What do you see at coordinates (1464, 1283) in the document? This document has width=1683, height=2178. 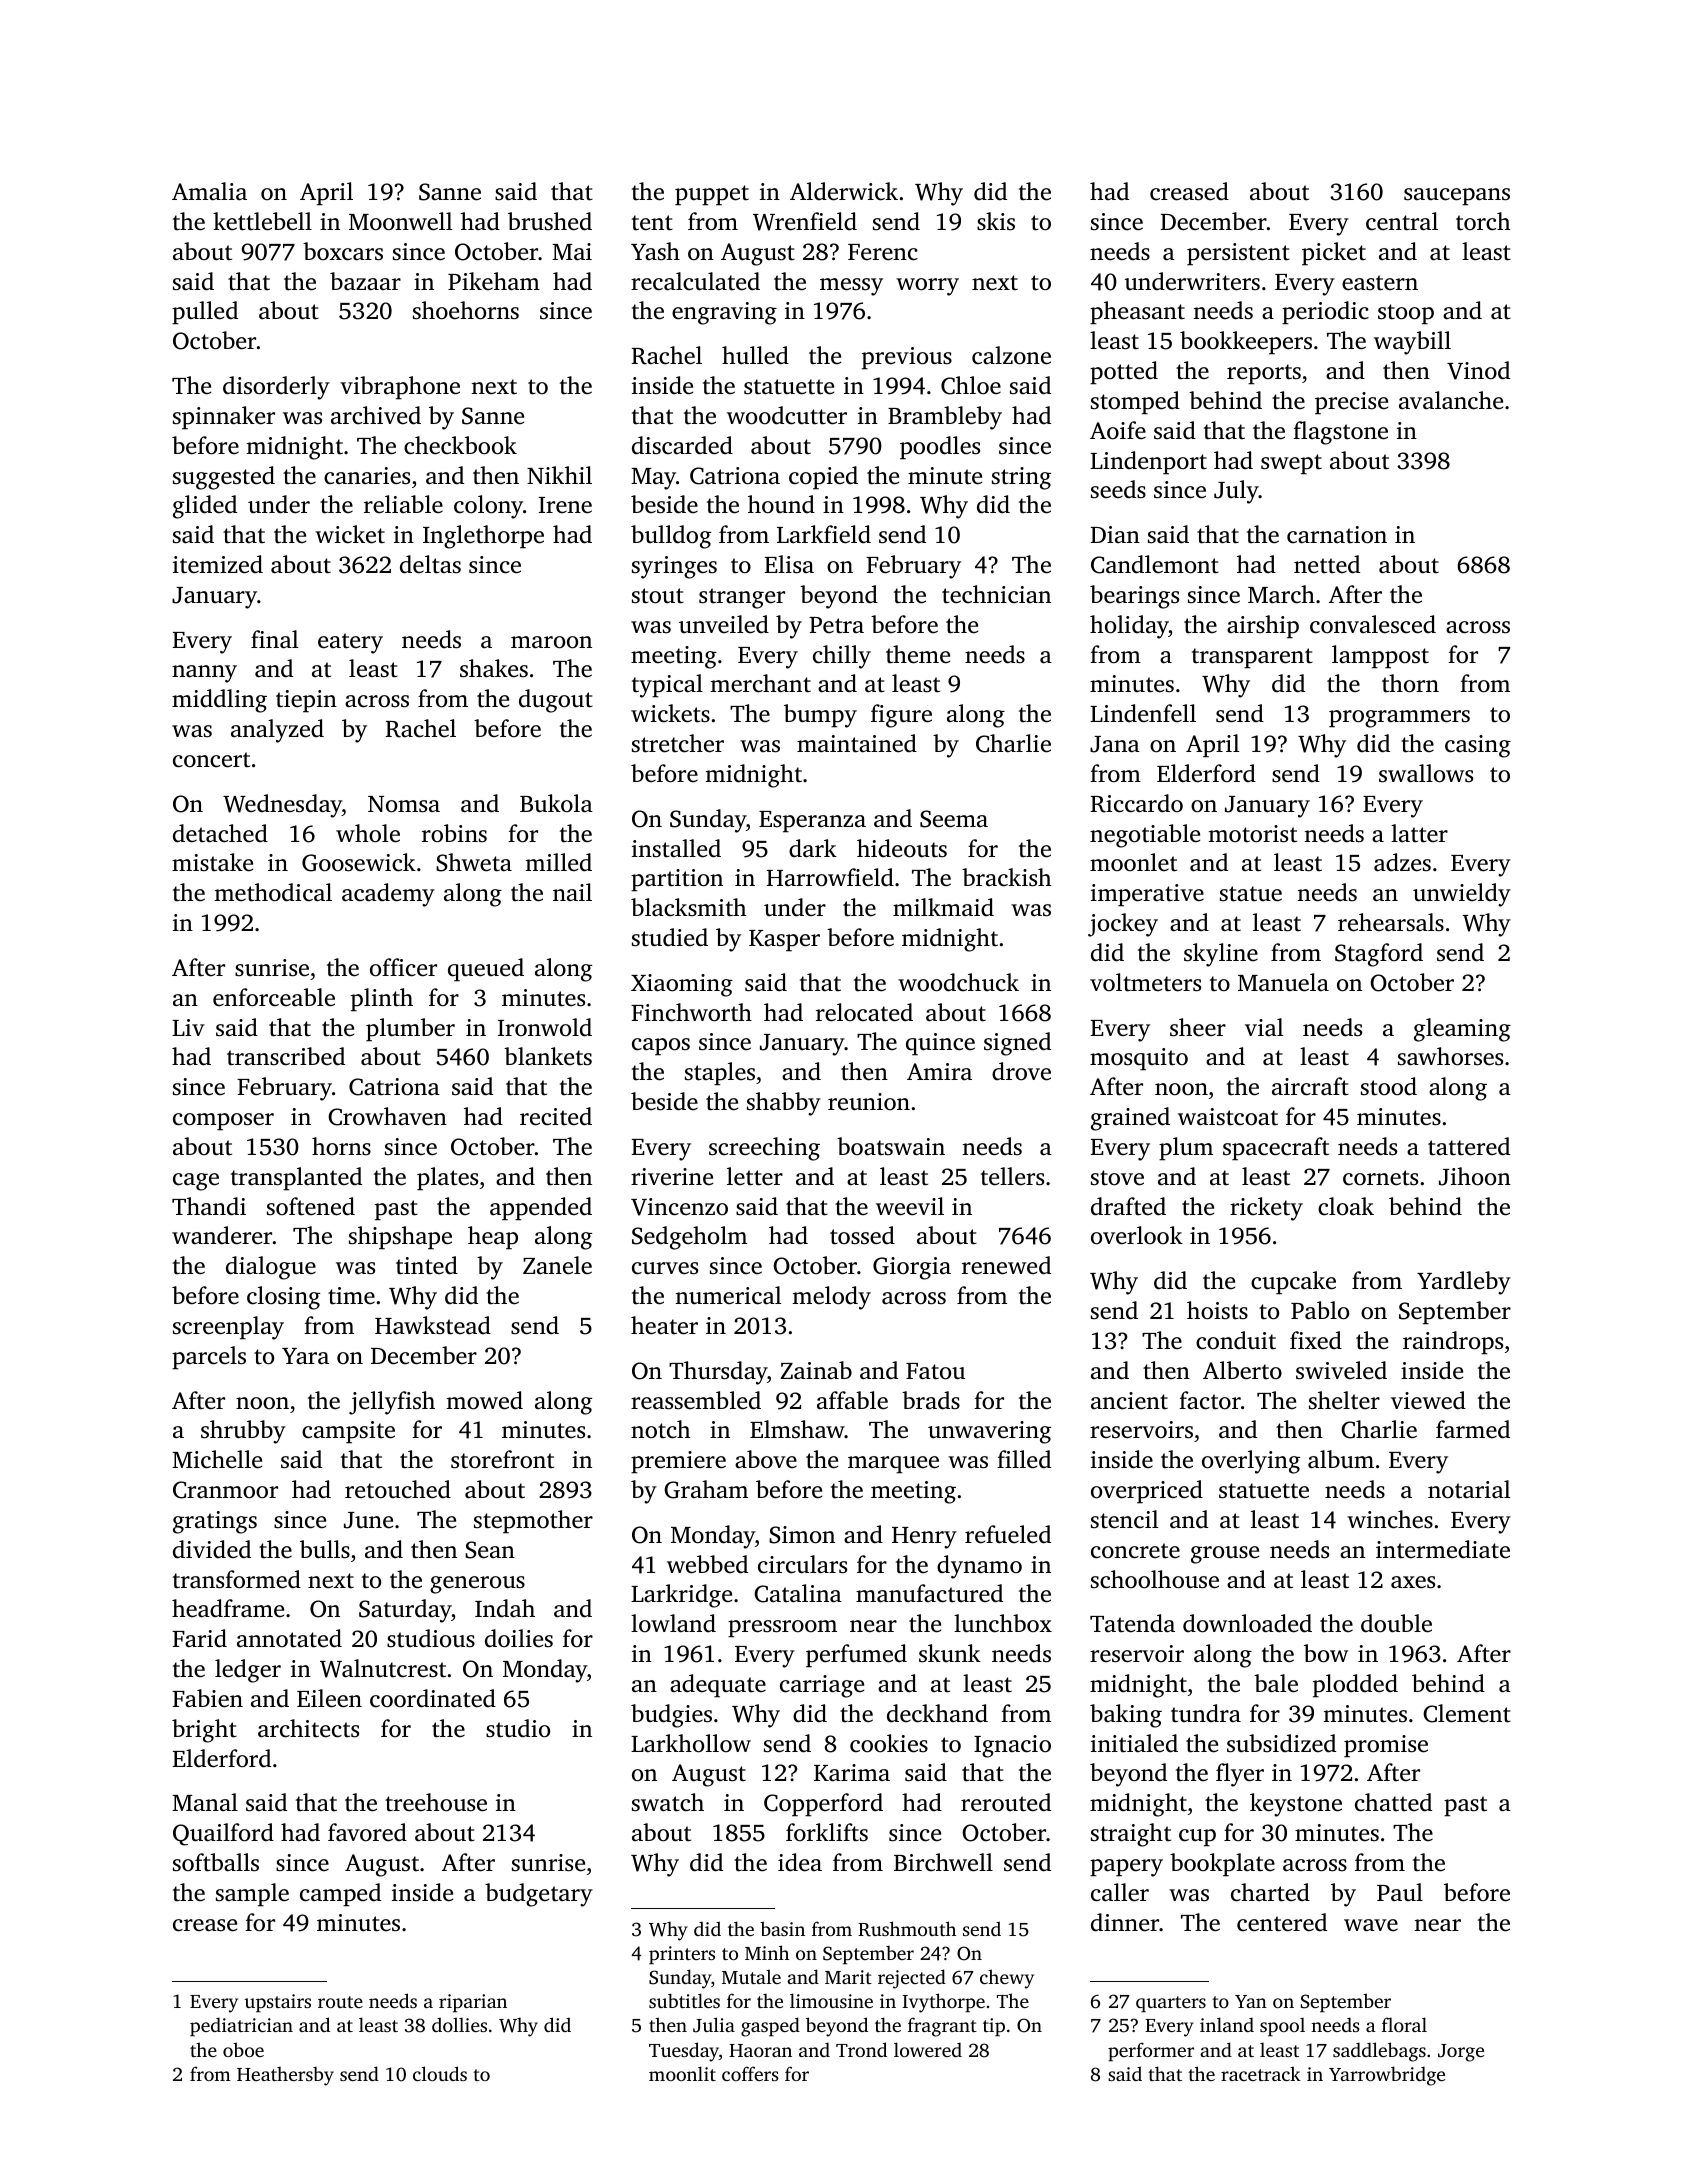 I see `Yardleby` at bounding box center [1464, 1283].
